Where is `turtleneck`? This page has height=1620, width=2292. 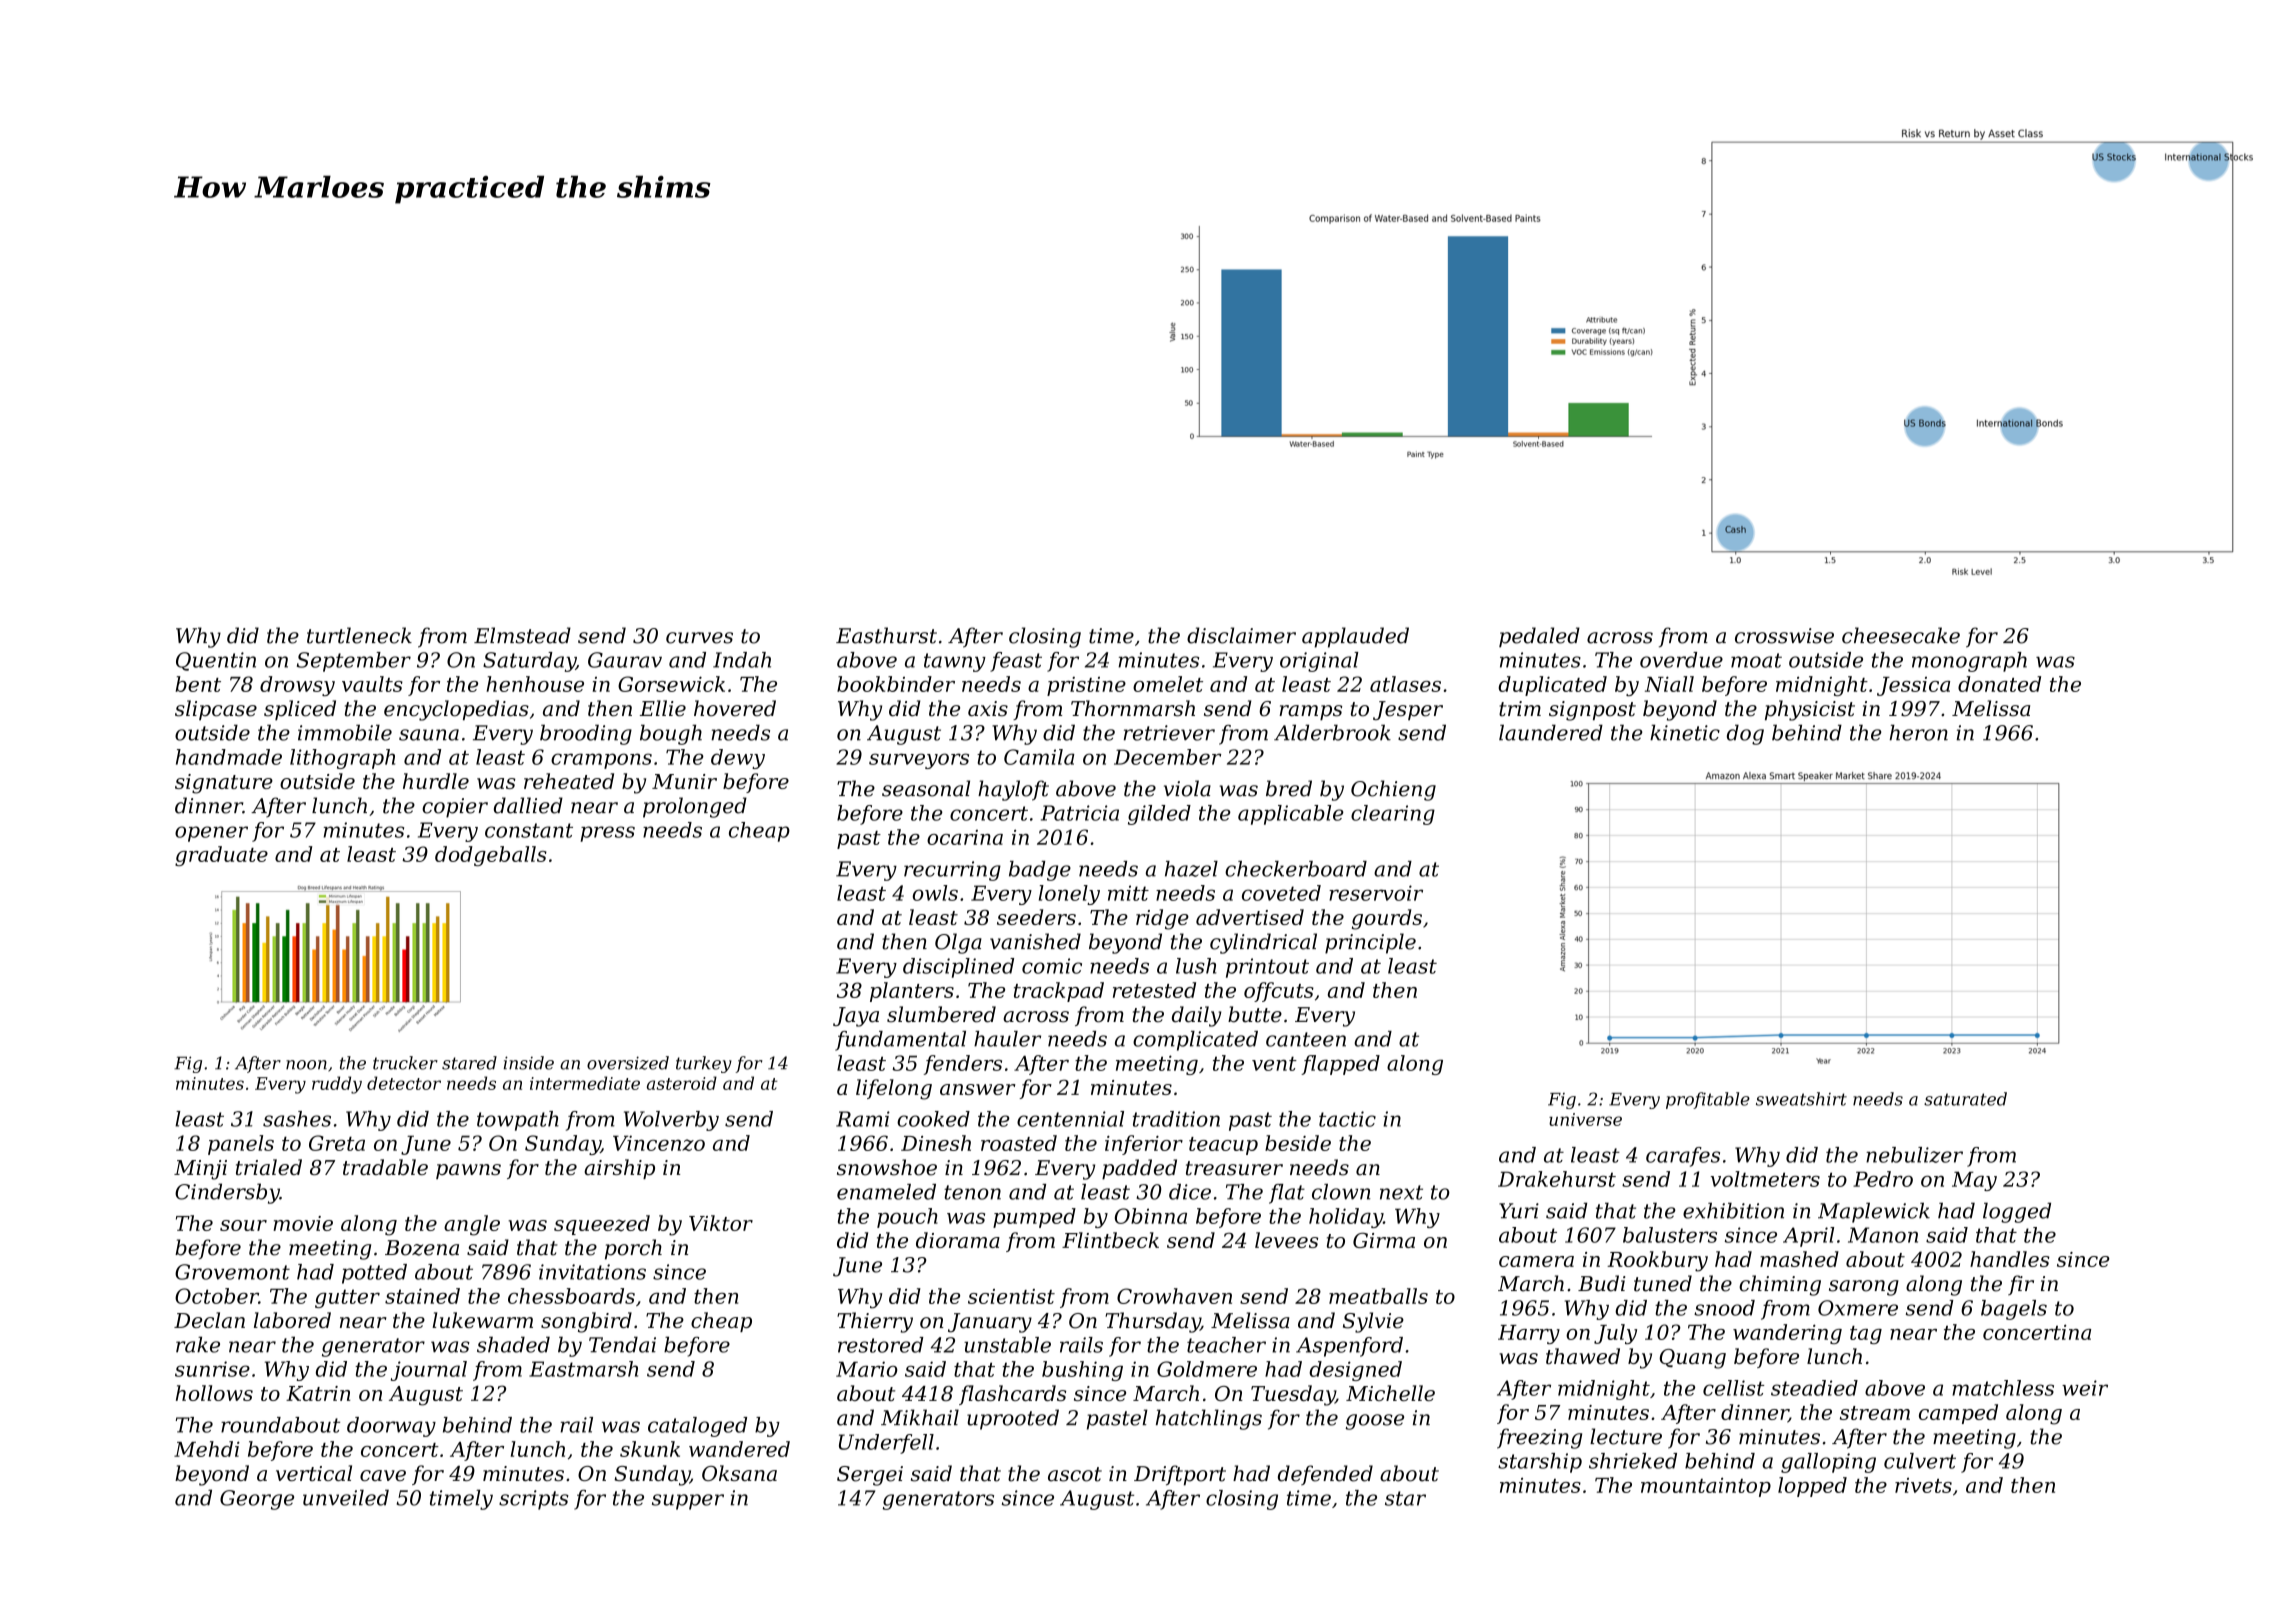
turtleneck is located at coordinates (359, 635).
